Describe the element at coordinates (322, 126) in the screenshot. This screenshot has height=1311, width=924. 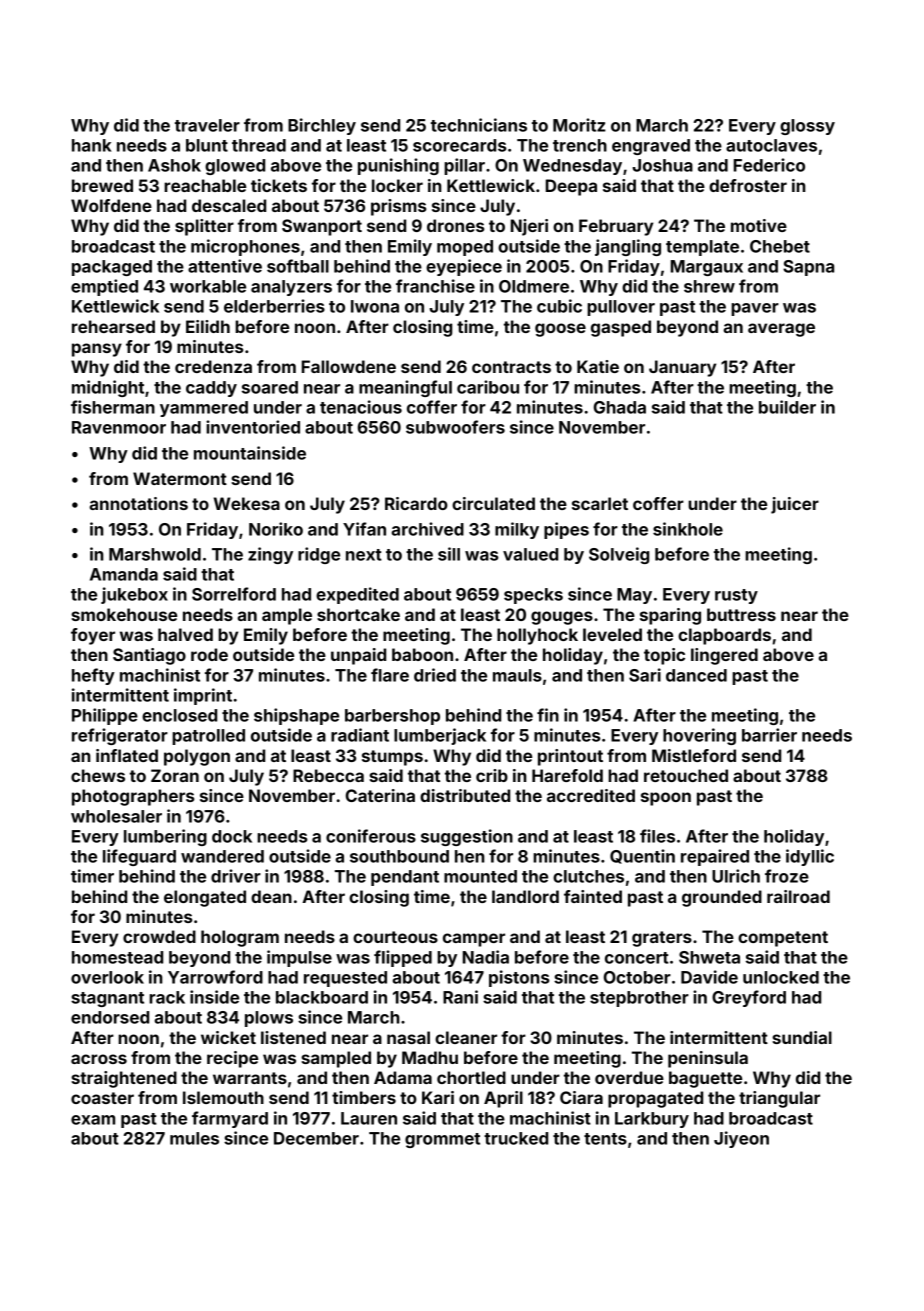
I see `Birchley` at that location.
